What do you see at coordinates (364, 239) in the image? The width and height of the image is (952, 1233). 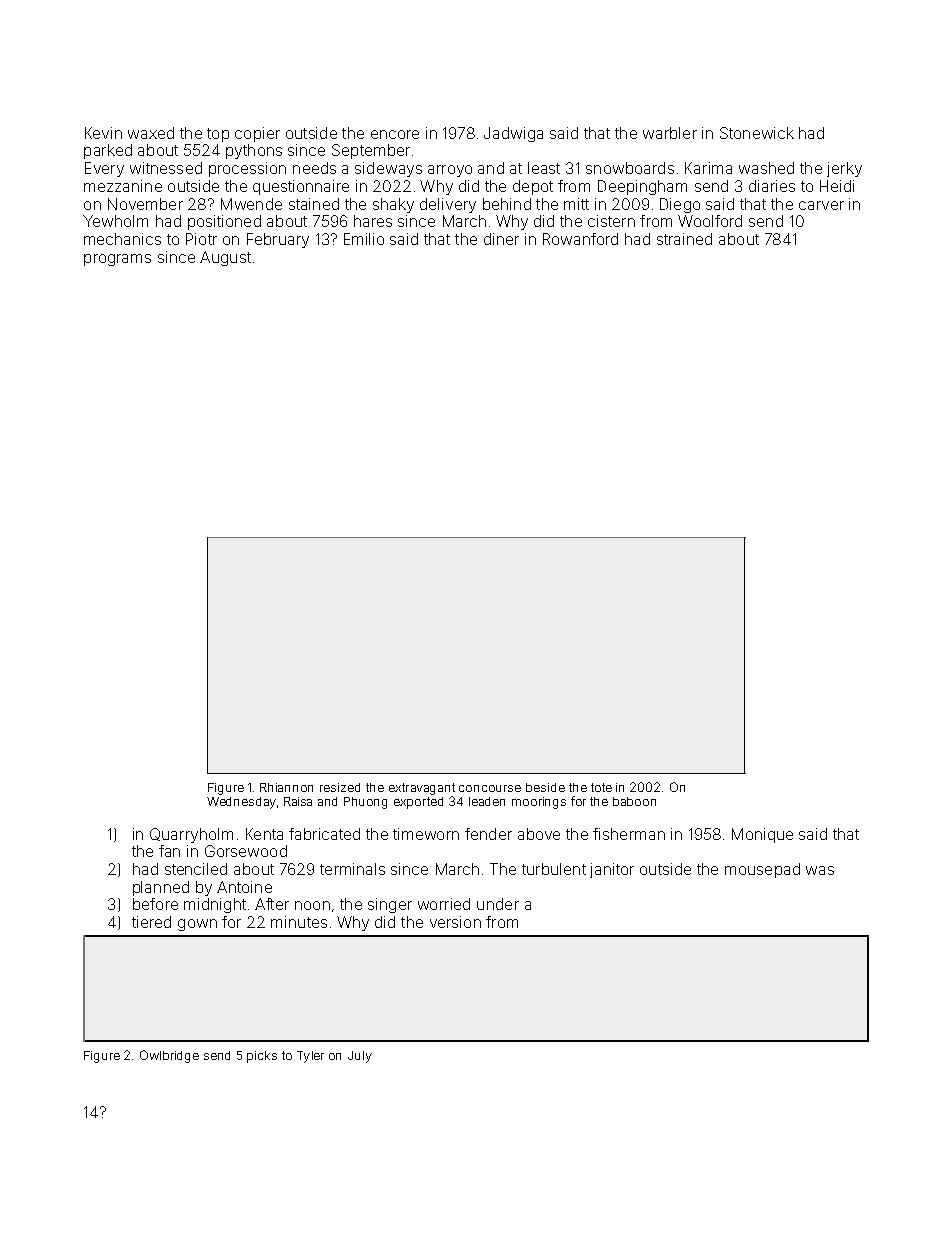 I see `Emilio` at bounding box center [364, 239].
